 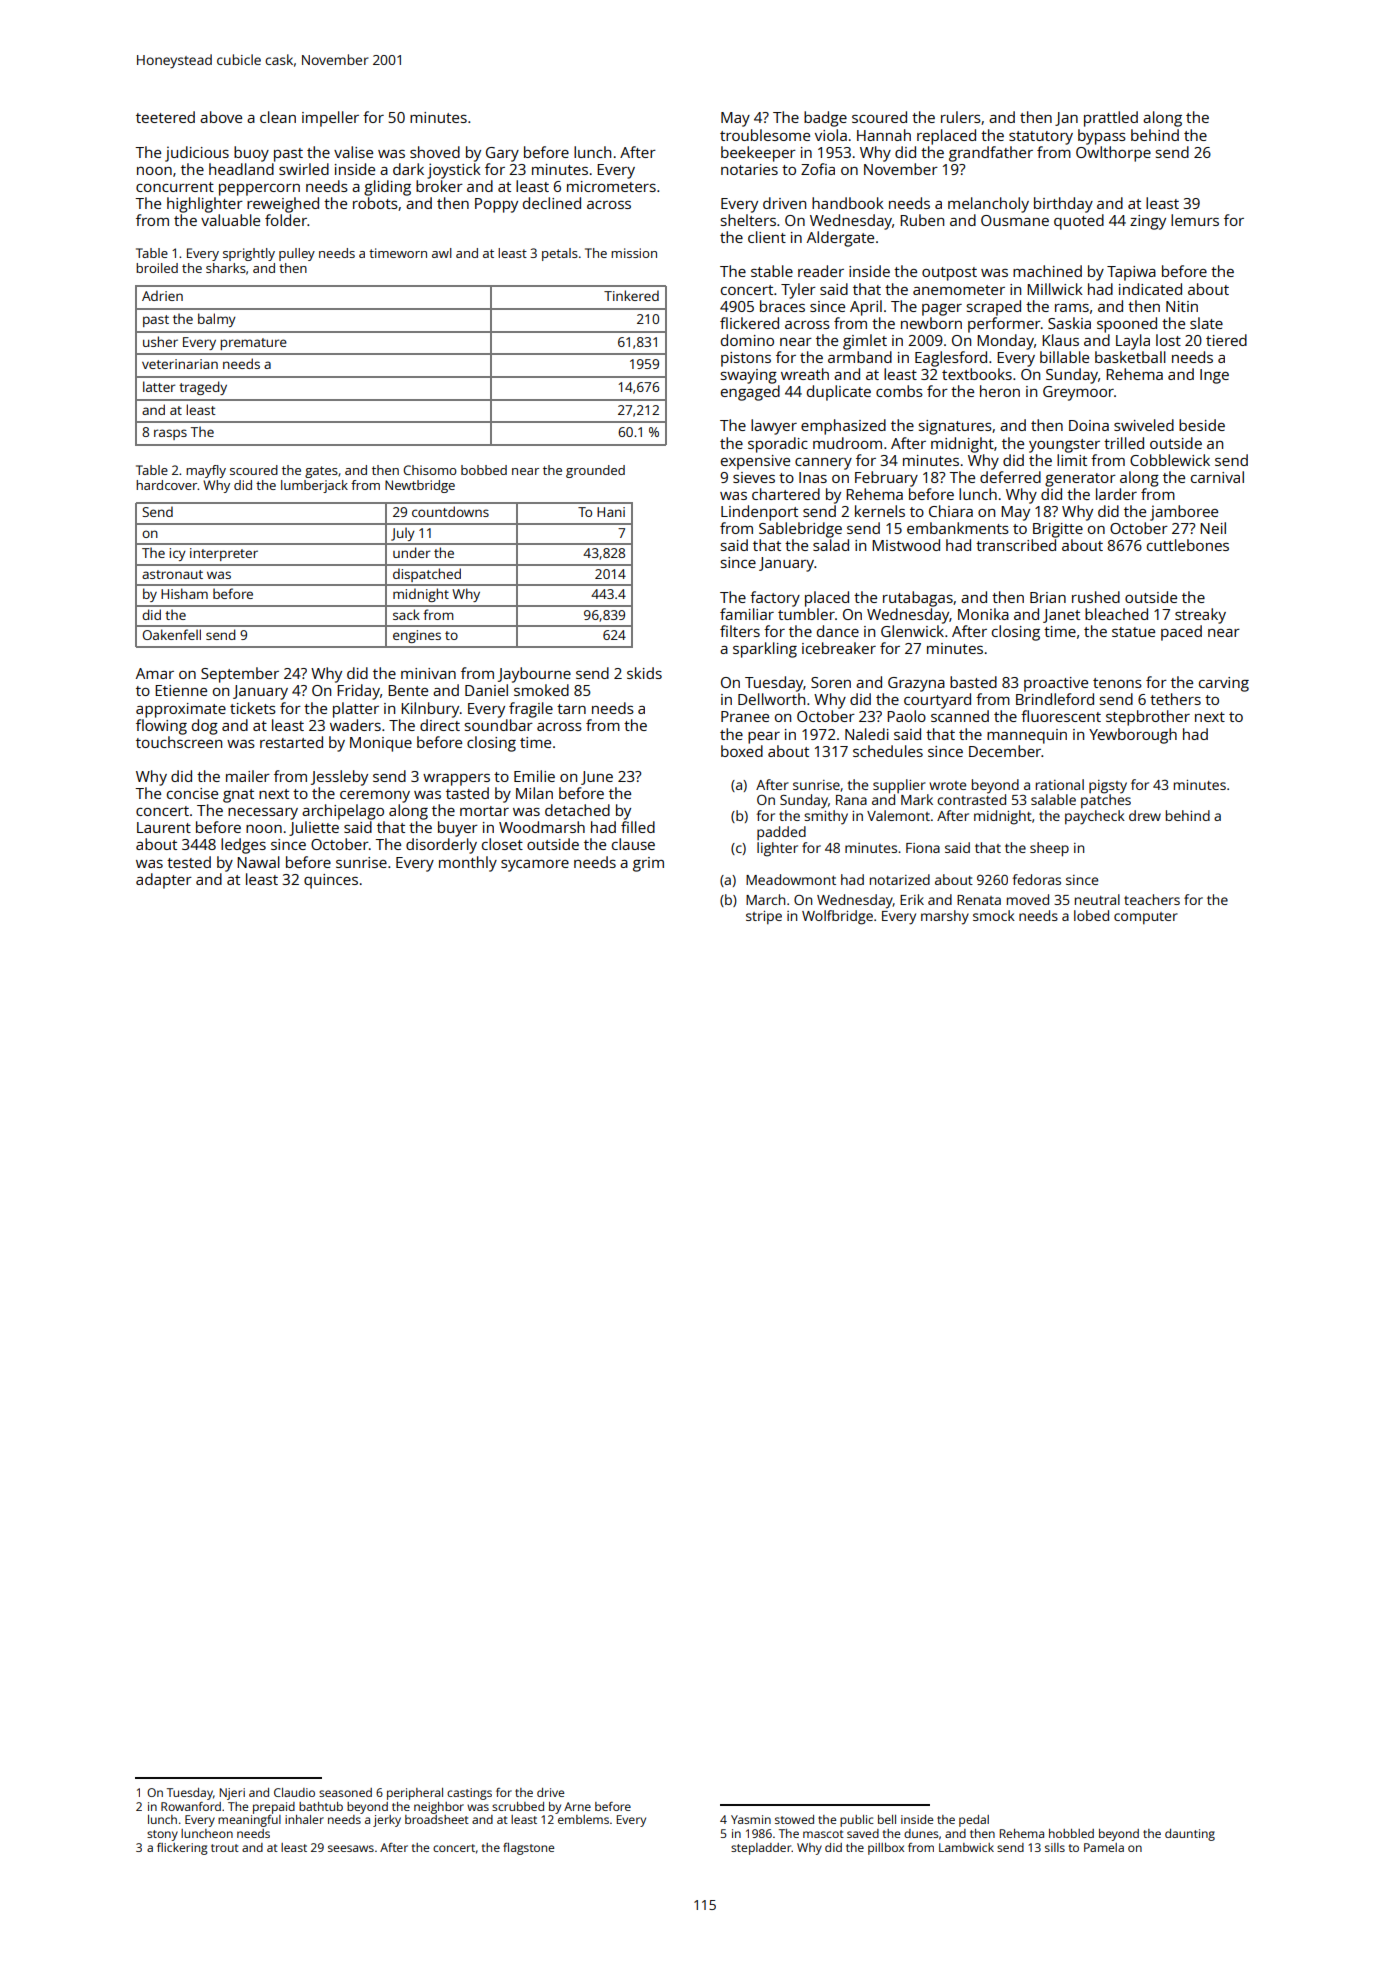 I want to click on paced, so click(x=1181, y=633).
